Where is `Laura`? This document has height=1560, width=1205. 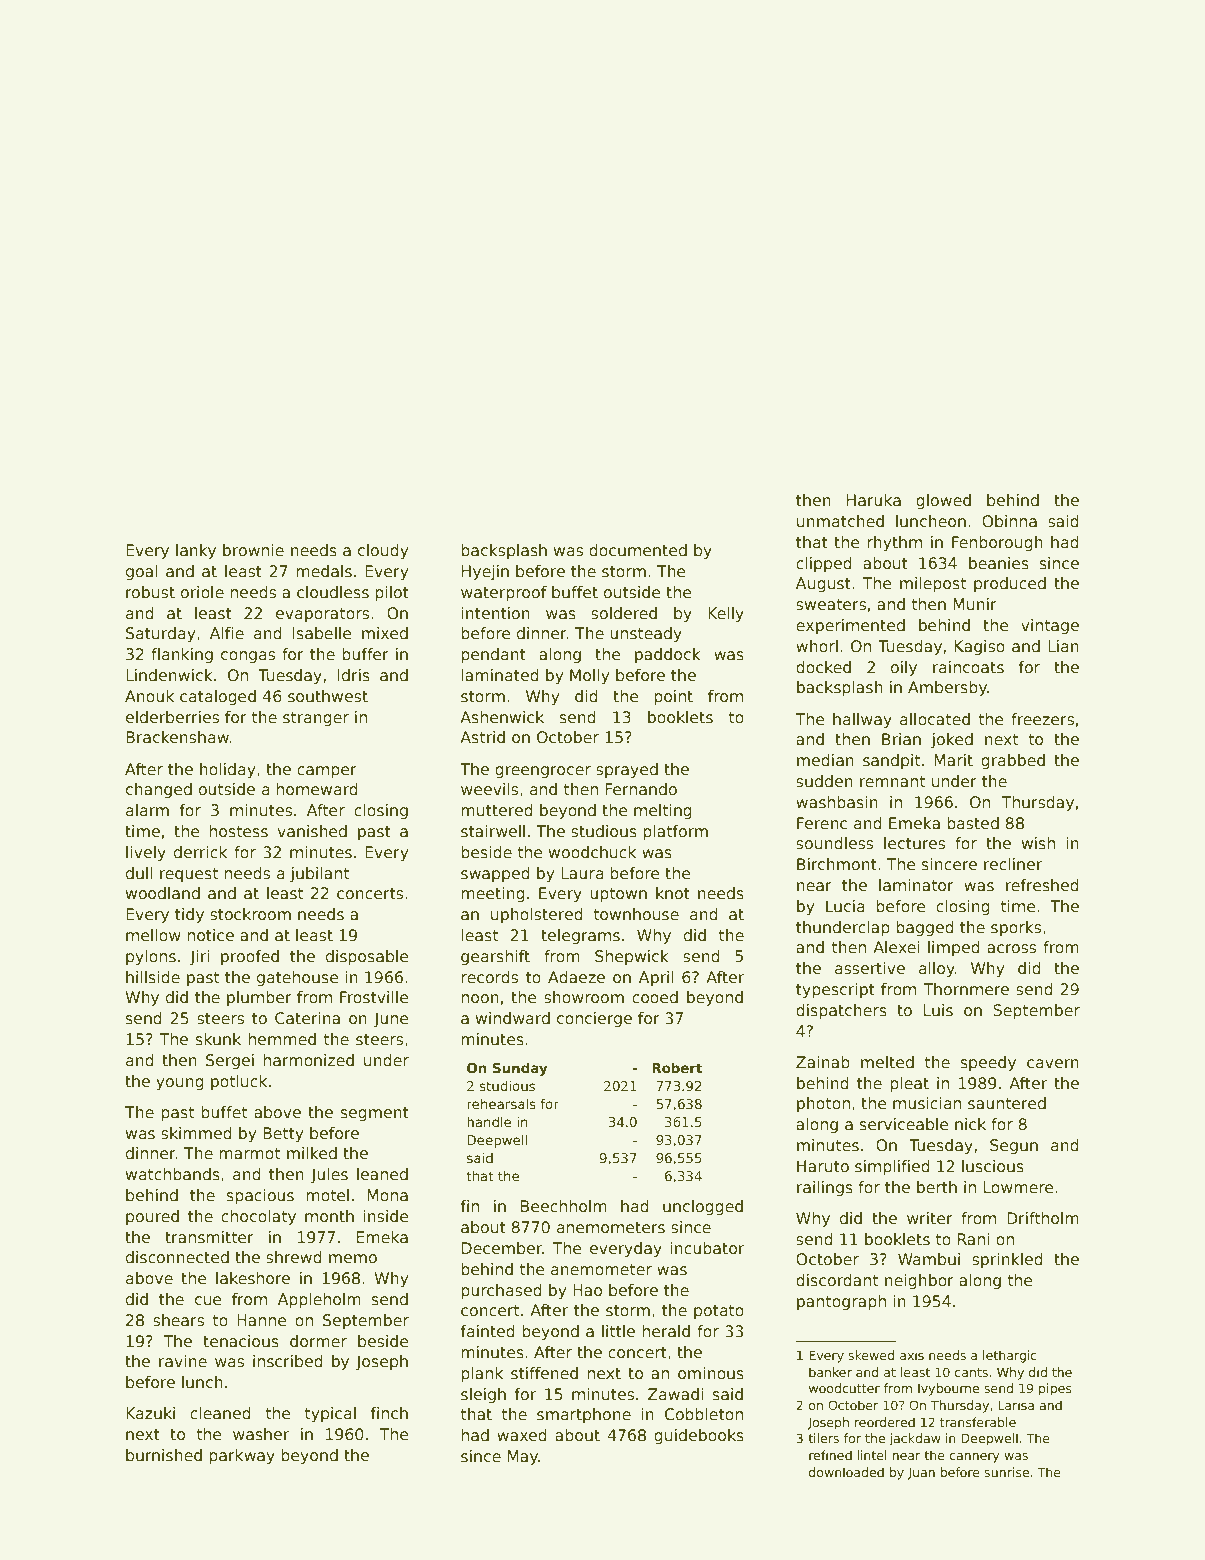 Laura is located at coordinates (582, 873).
